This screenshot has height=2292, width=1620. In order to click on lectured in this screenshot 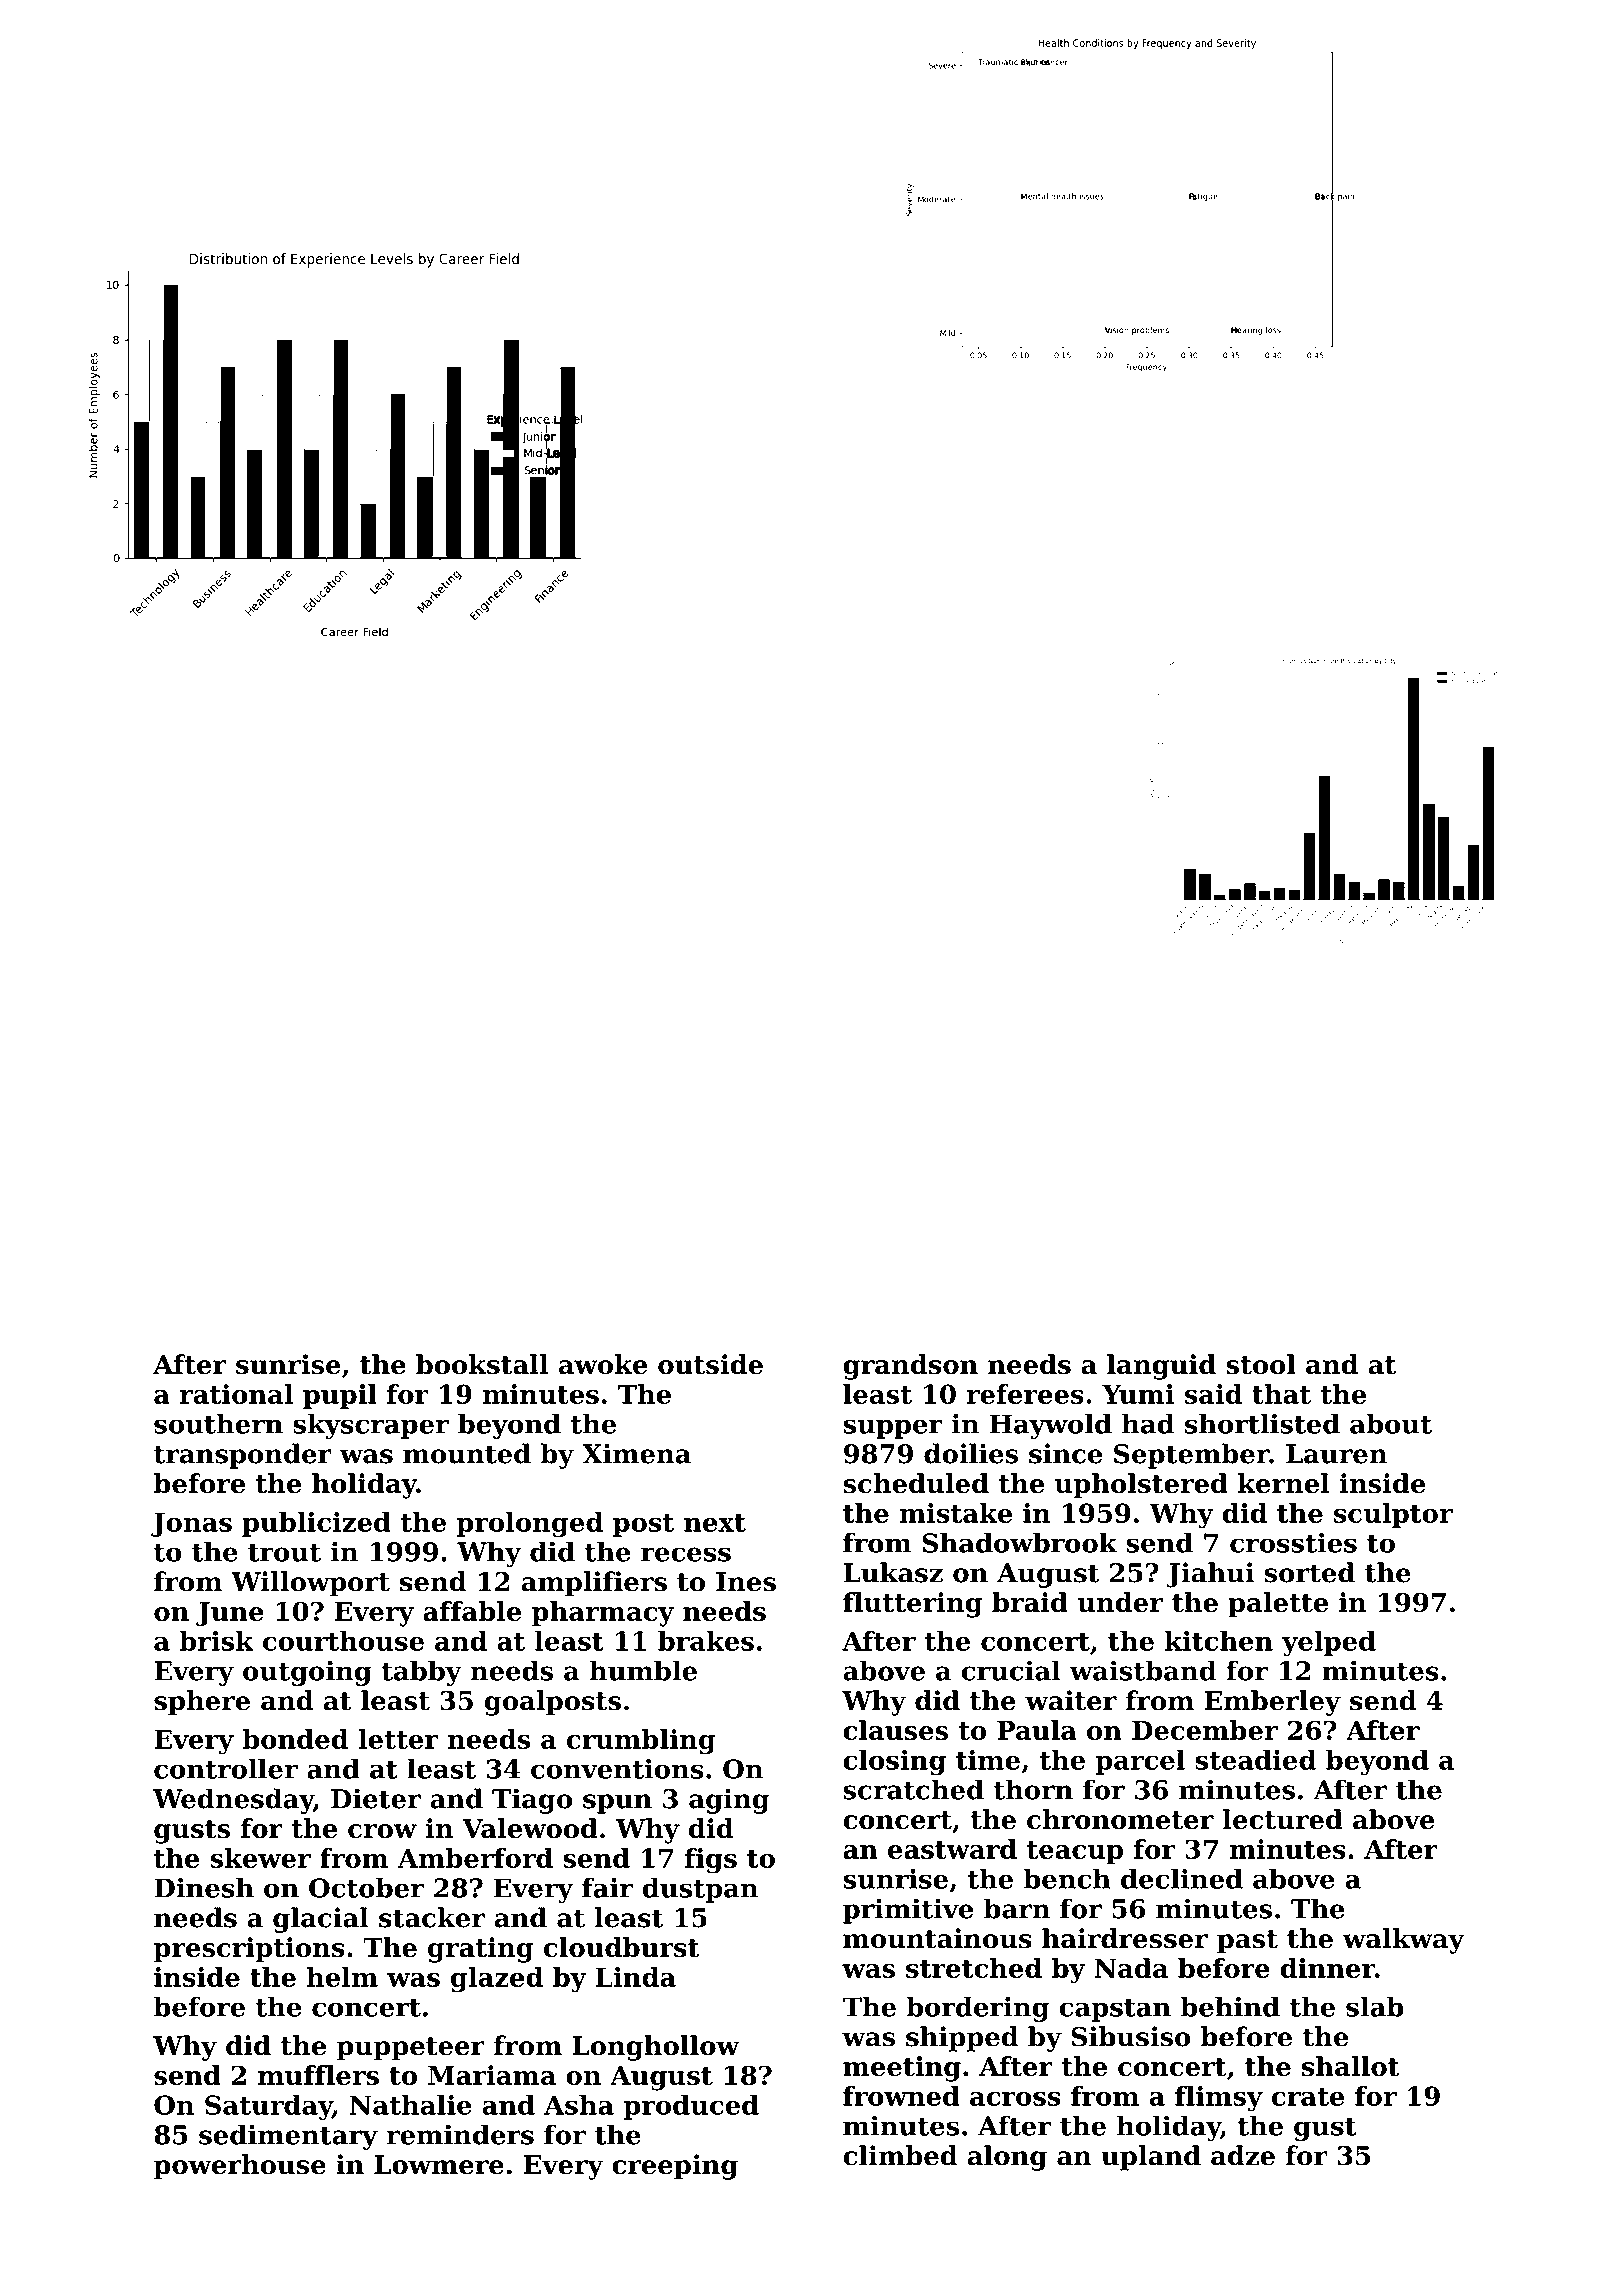, I will do `click(1283, 1819)`.
